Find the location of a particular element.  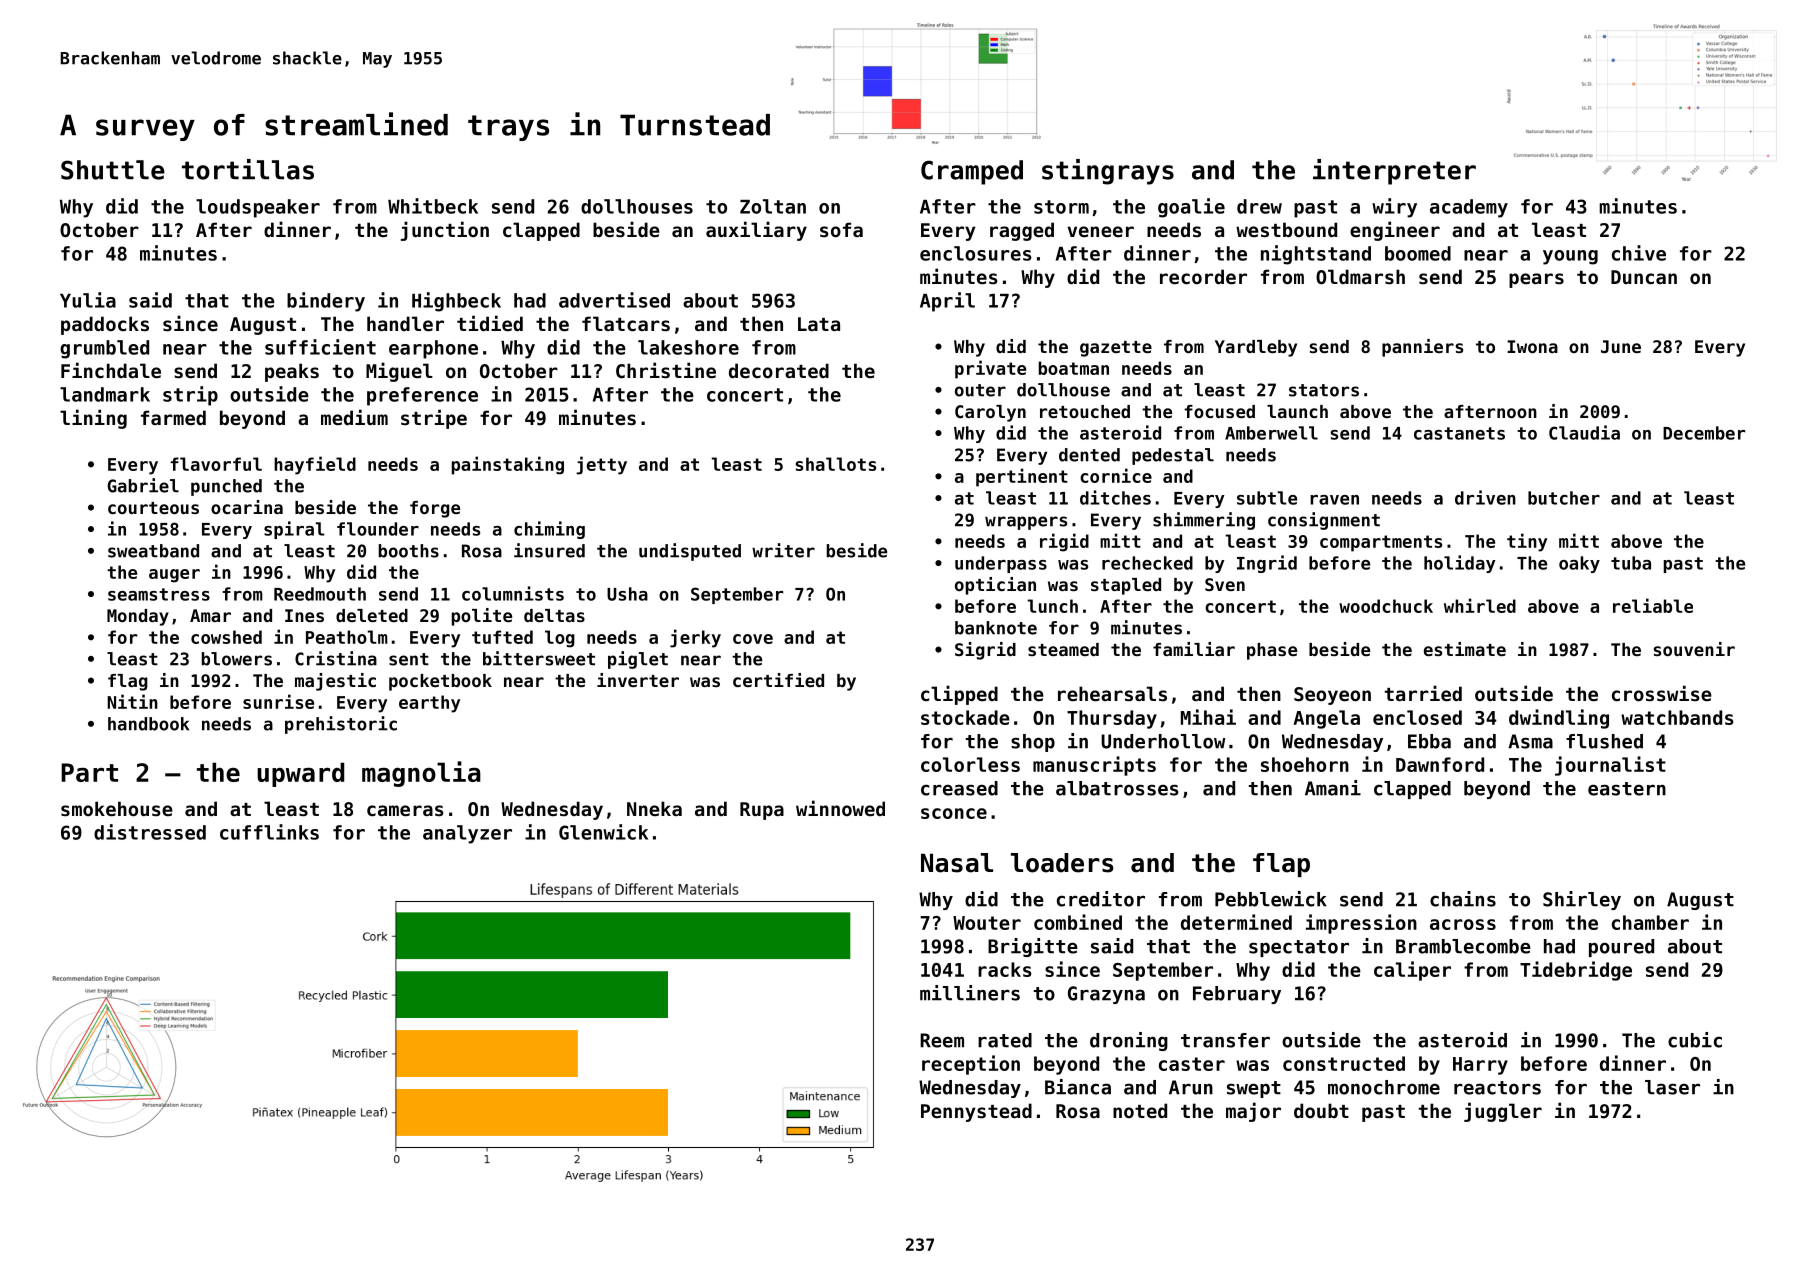

veneer is located at coordinates (1100, 231).
